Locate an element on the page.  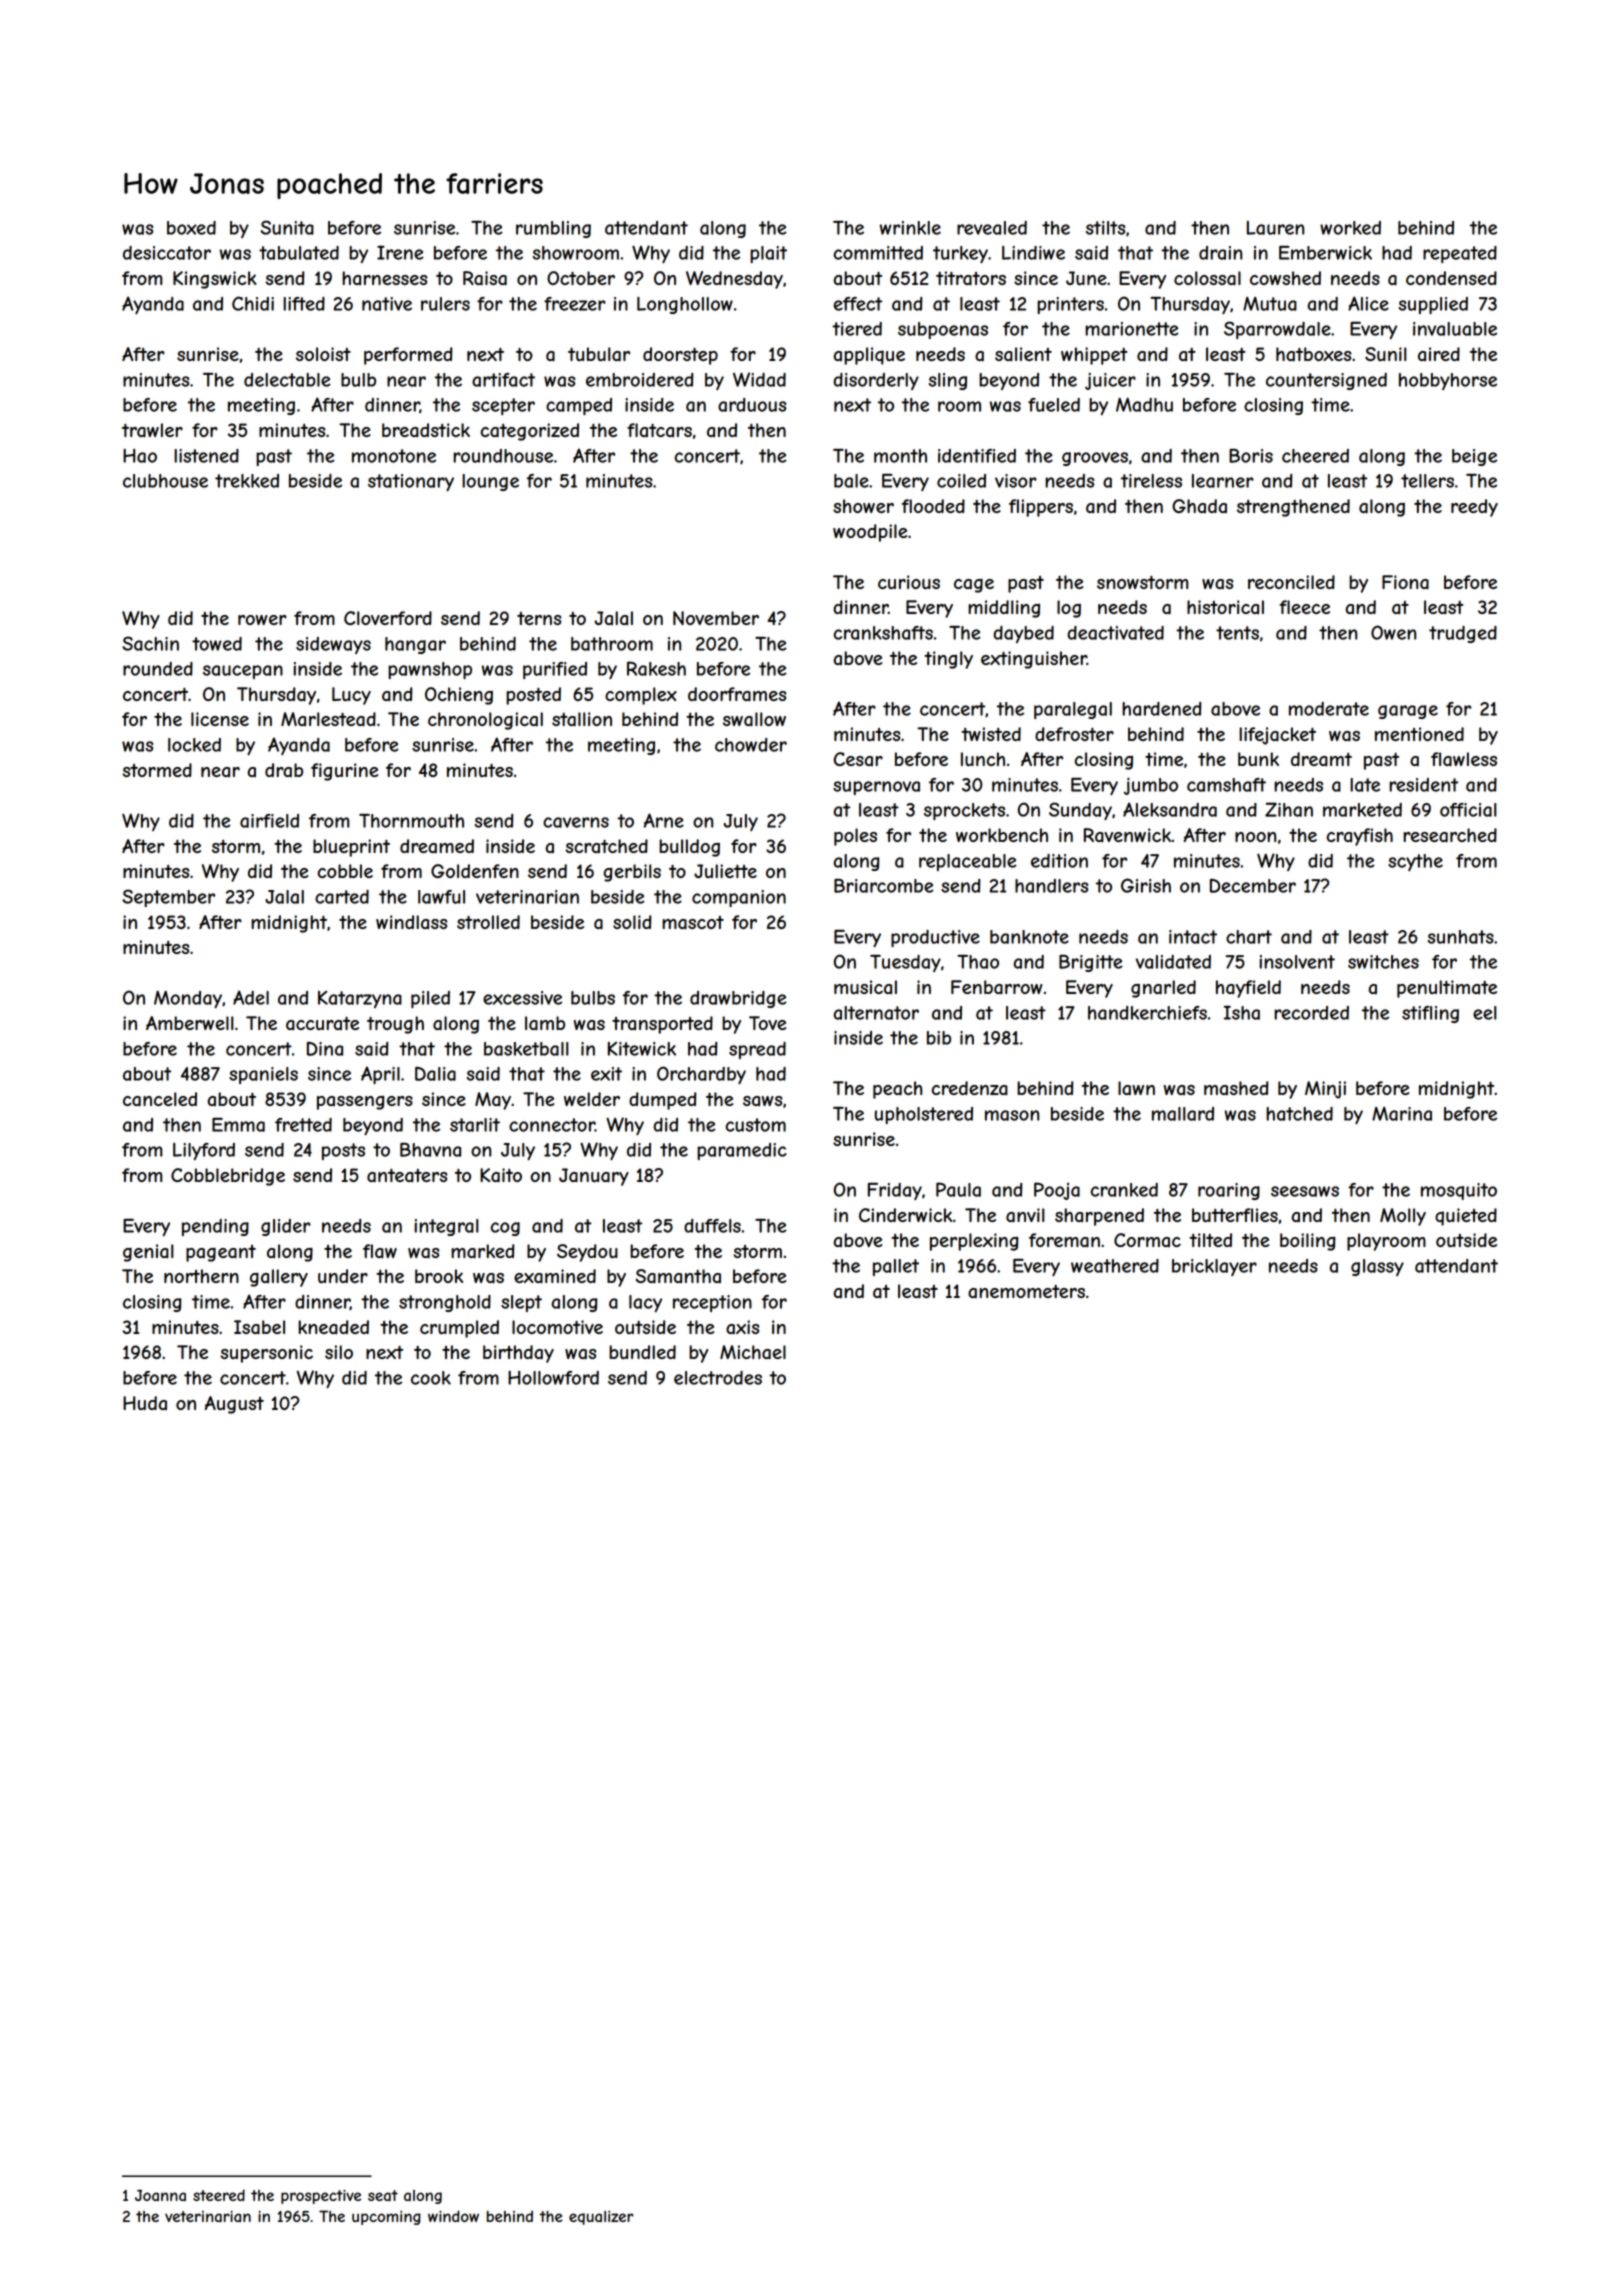
artifact is located at coordinates (503, 380).
